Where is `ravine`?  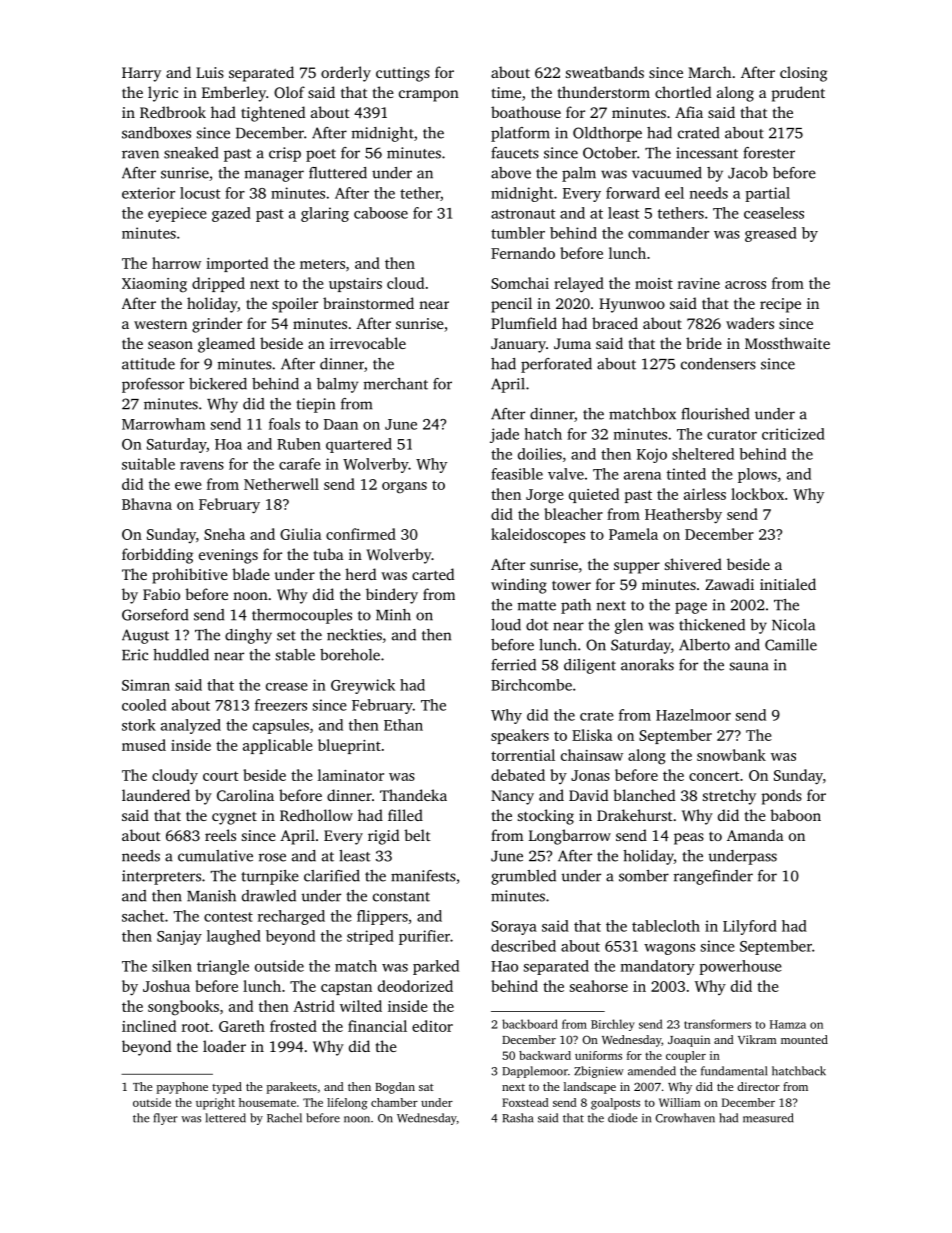
ravine is located at coordinates (699, 283).
